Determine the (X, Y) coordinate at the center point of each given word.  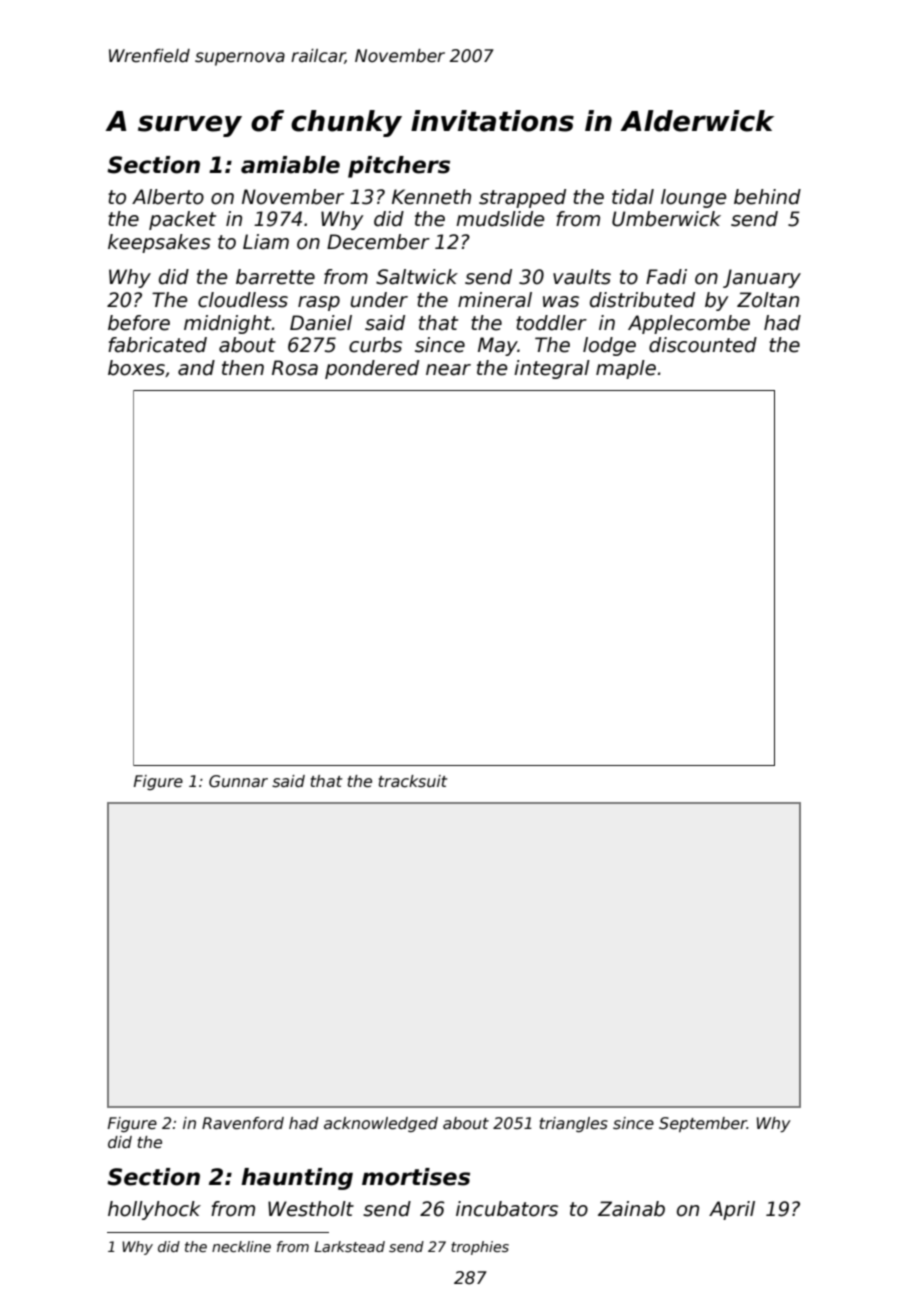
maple (626, 369)
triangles (574, 1124)
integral (552, 369)
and (196, 368)
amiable (290, 165)
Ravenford (243, 1123)
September (703, 1124)
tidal (633, 197)
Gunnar (238, 781)
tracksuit (413, 781)
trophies (480, 1248)
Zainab (631, 1209)
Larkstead (349, 1246)
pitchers (399, 167)
